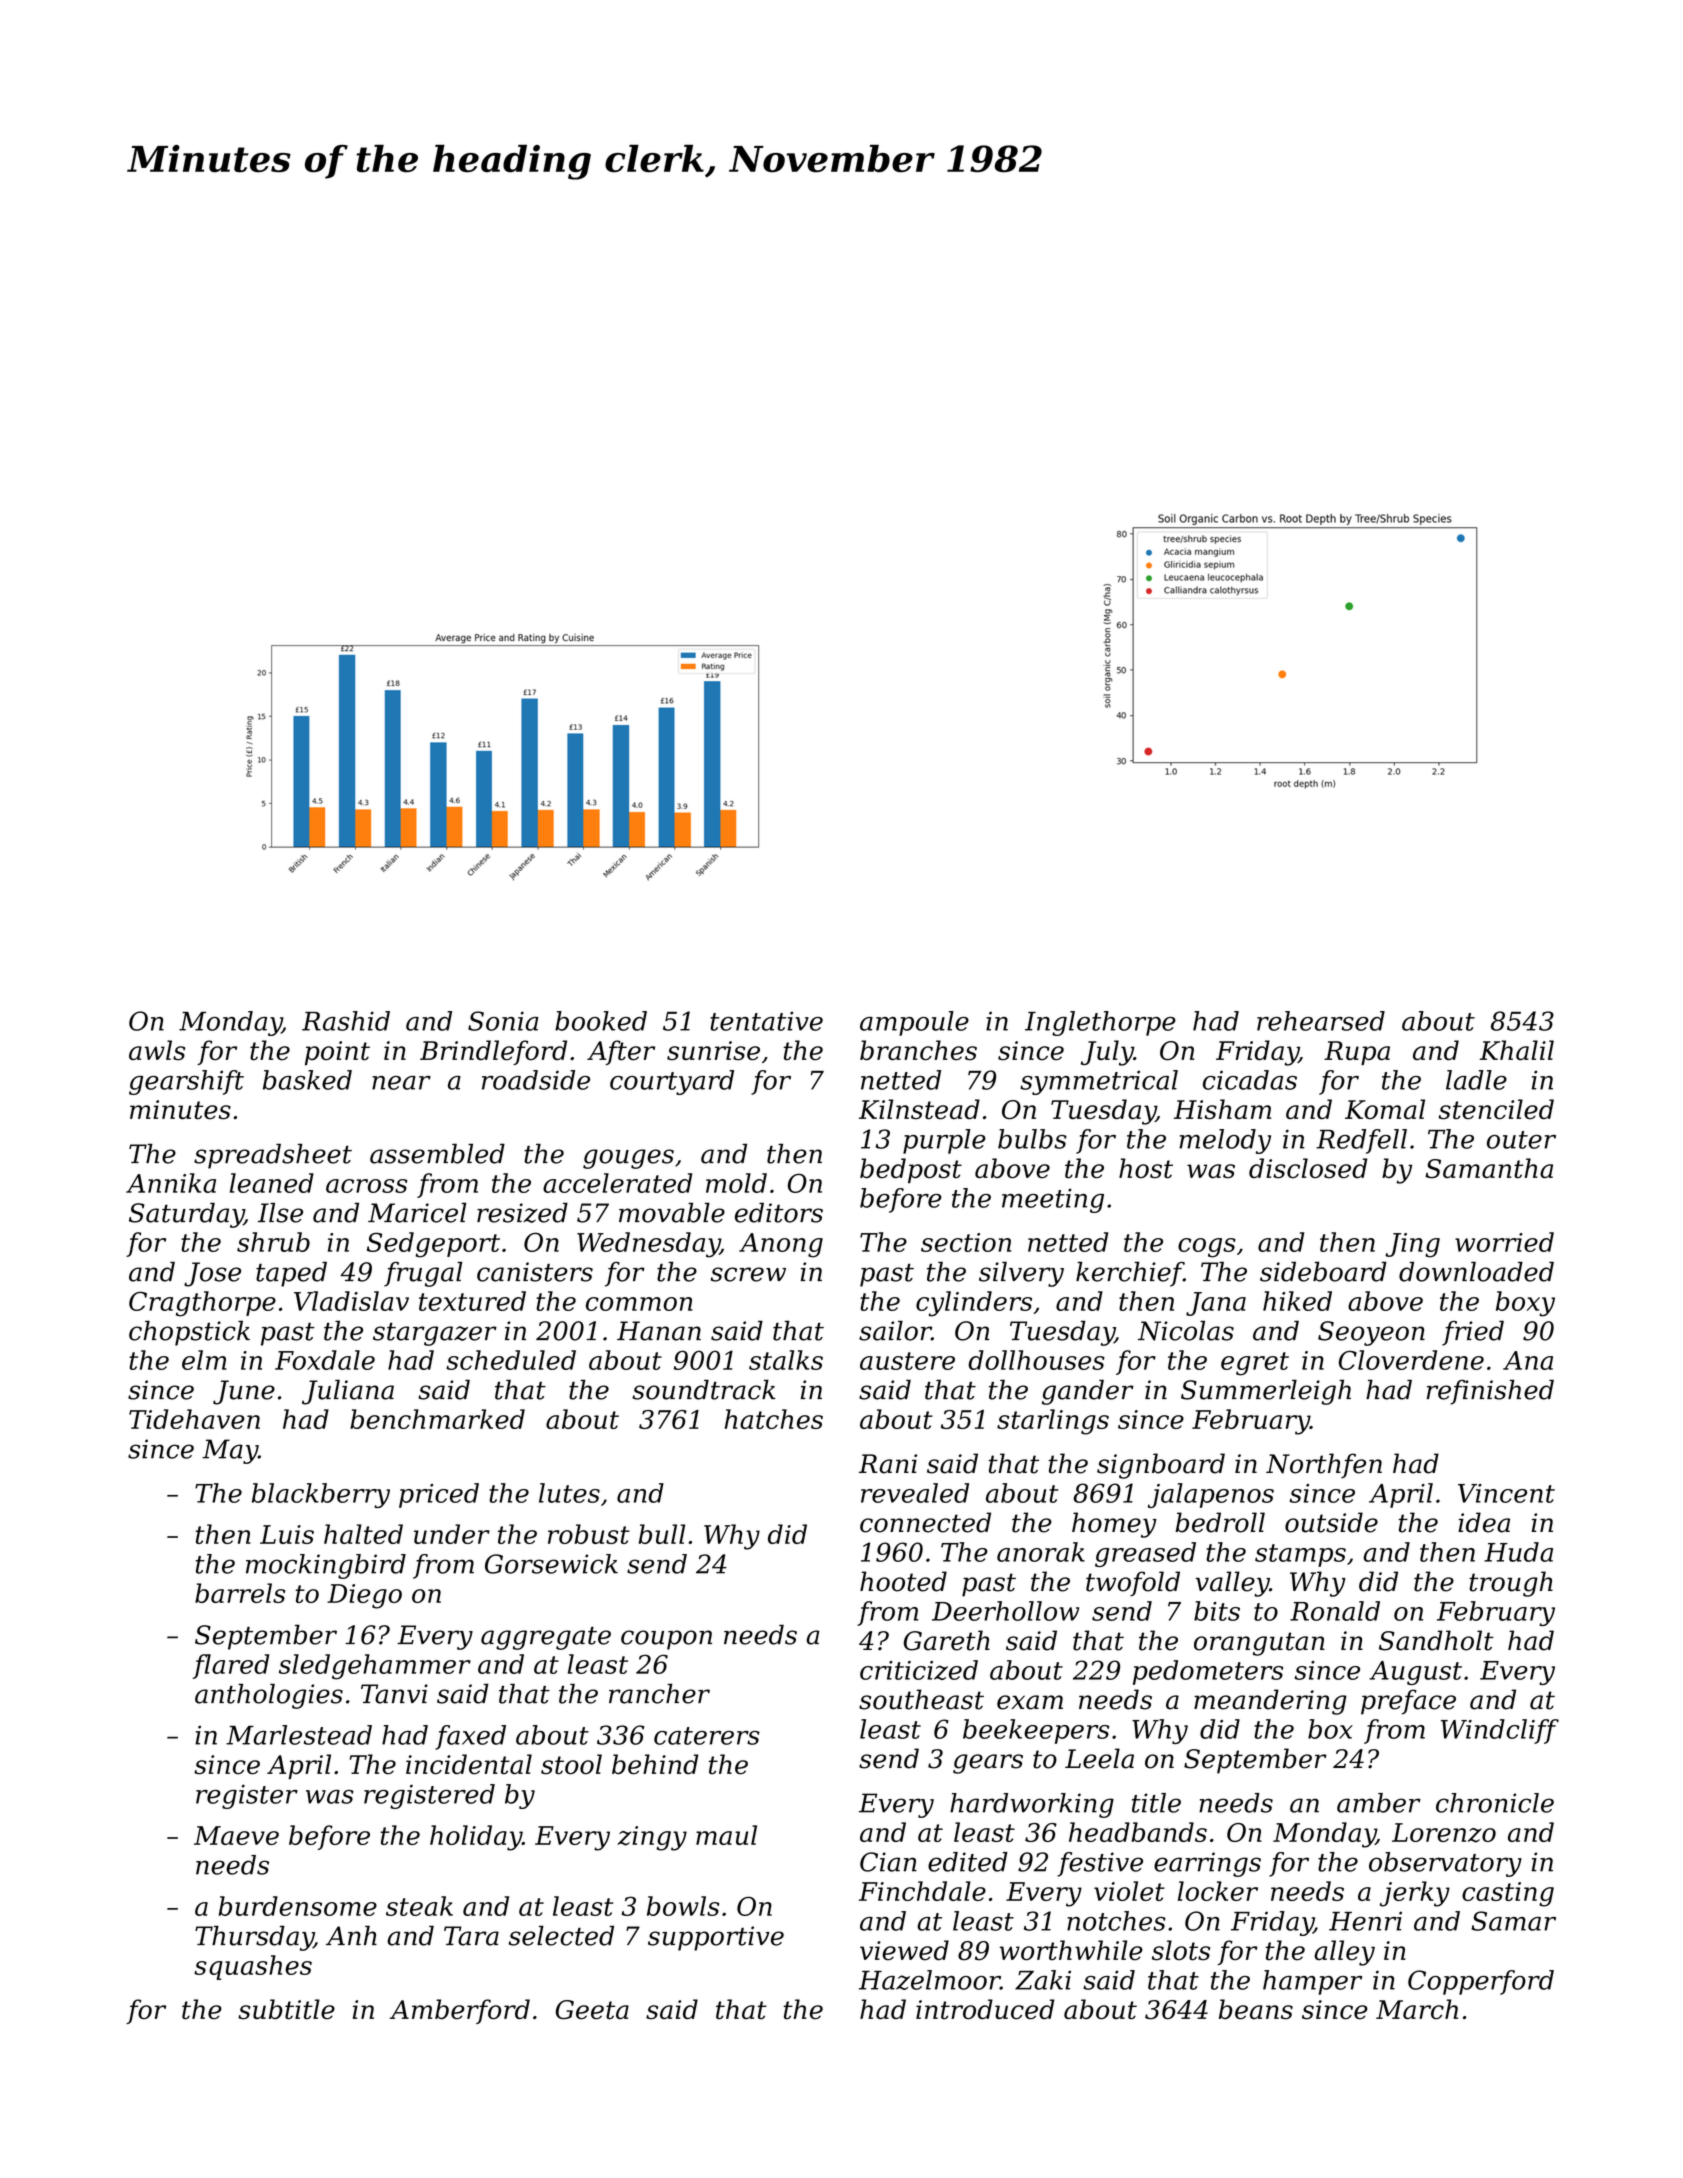 Image resolution: width=1683 pixels, height=2178 pixels. What do you see at coordinates (1321, 1021) in the screenshot?
I see `rehearsed` at bounding box center [1321, 1021].
